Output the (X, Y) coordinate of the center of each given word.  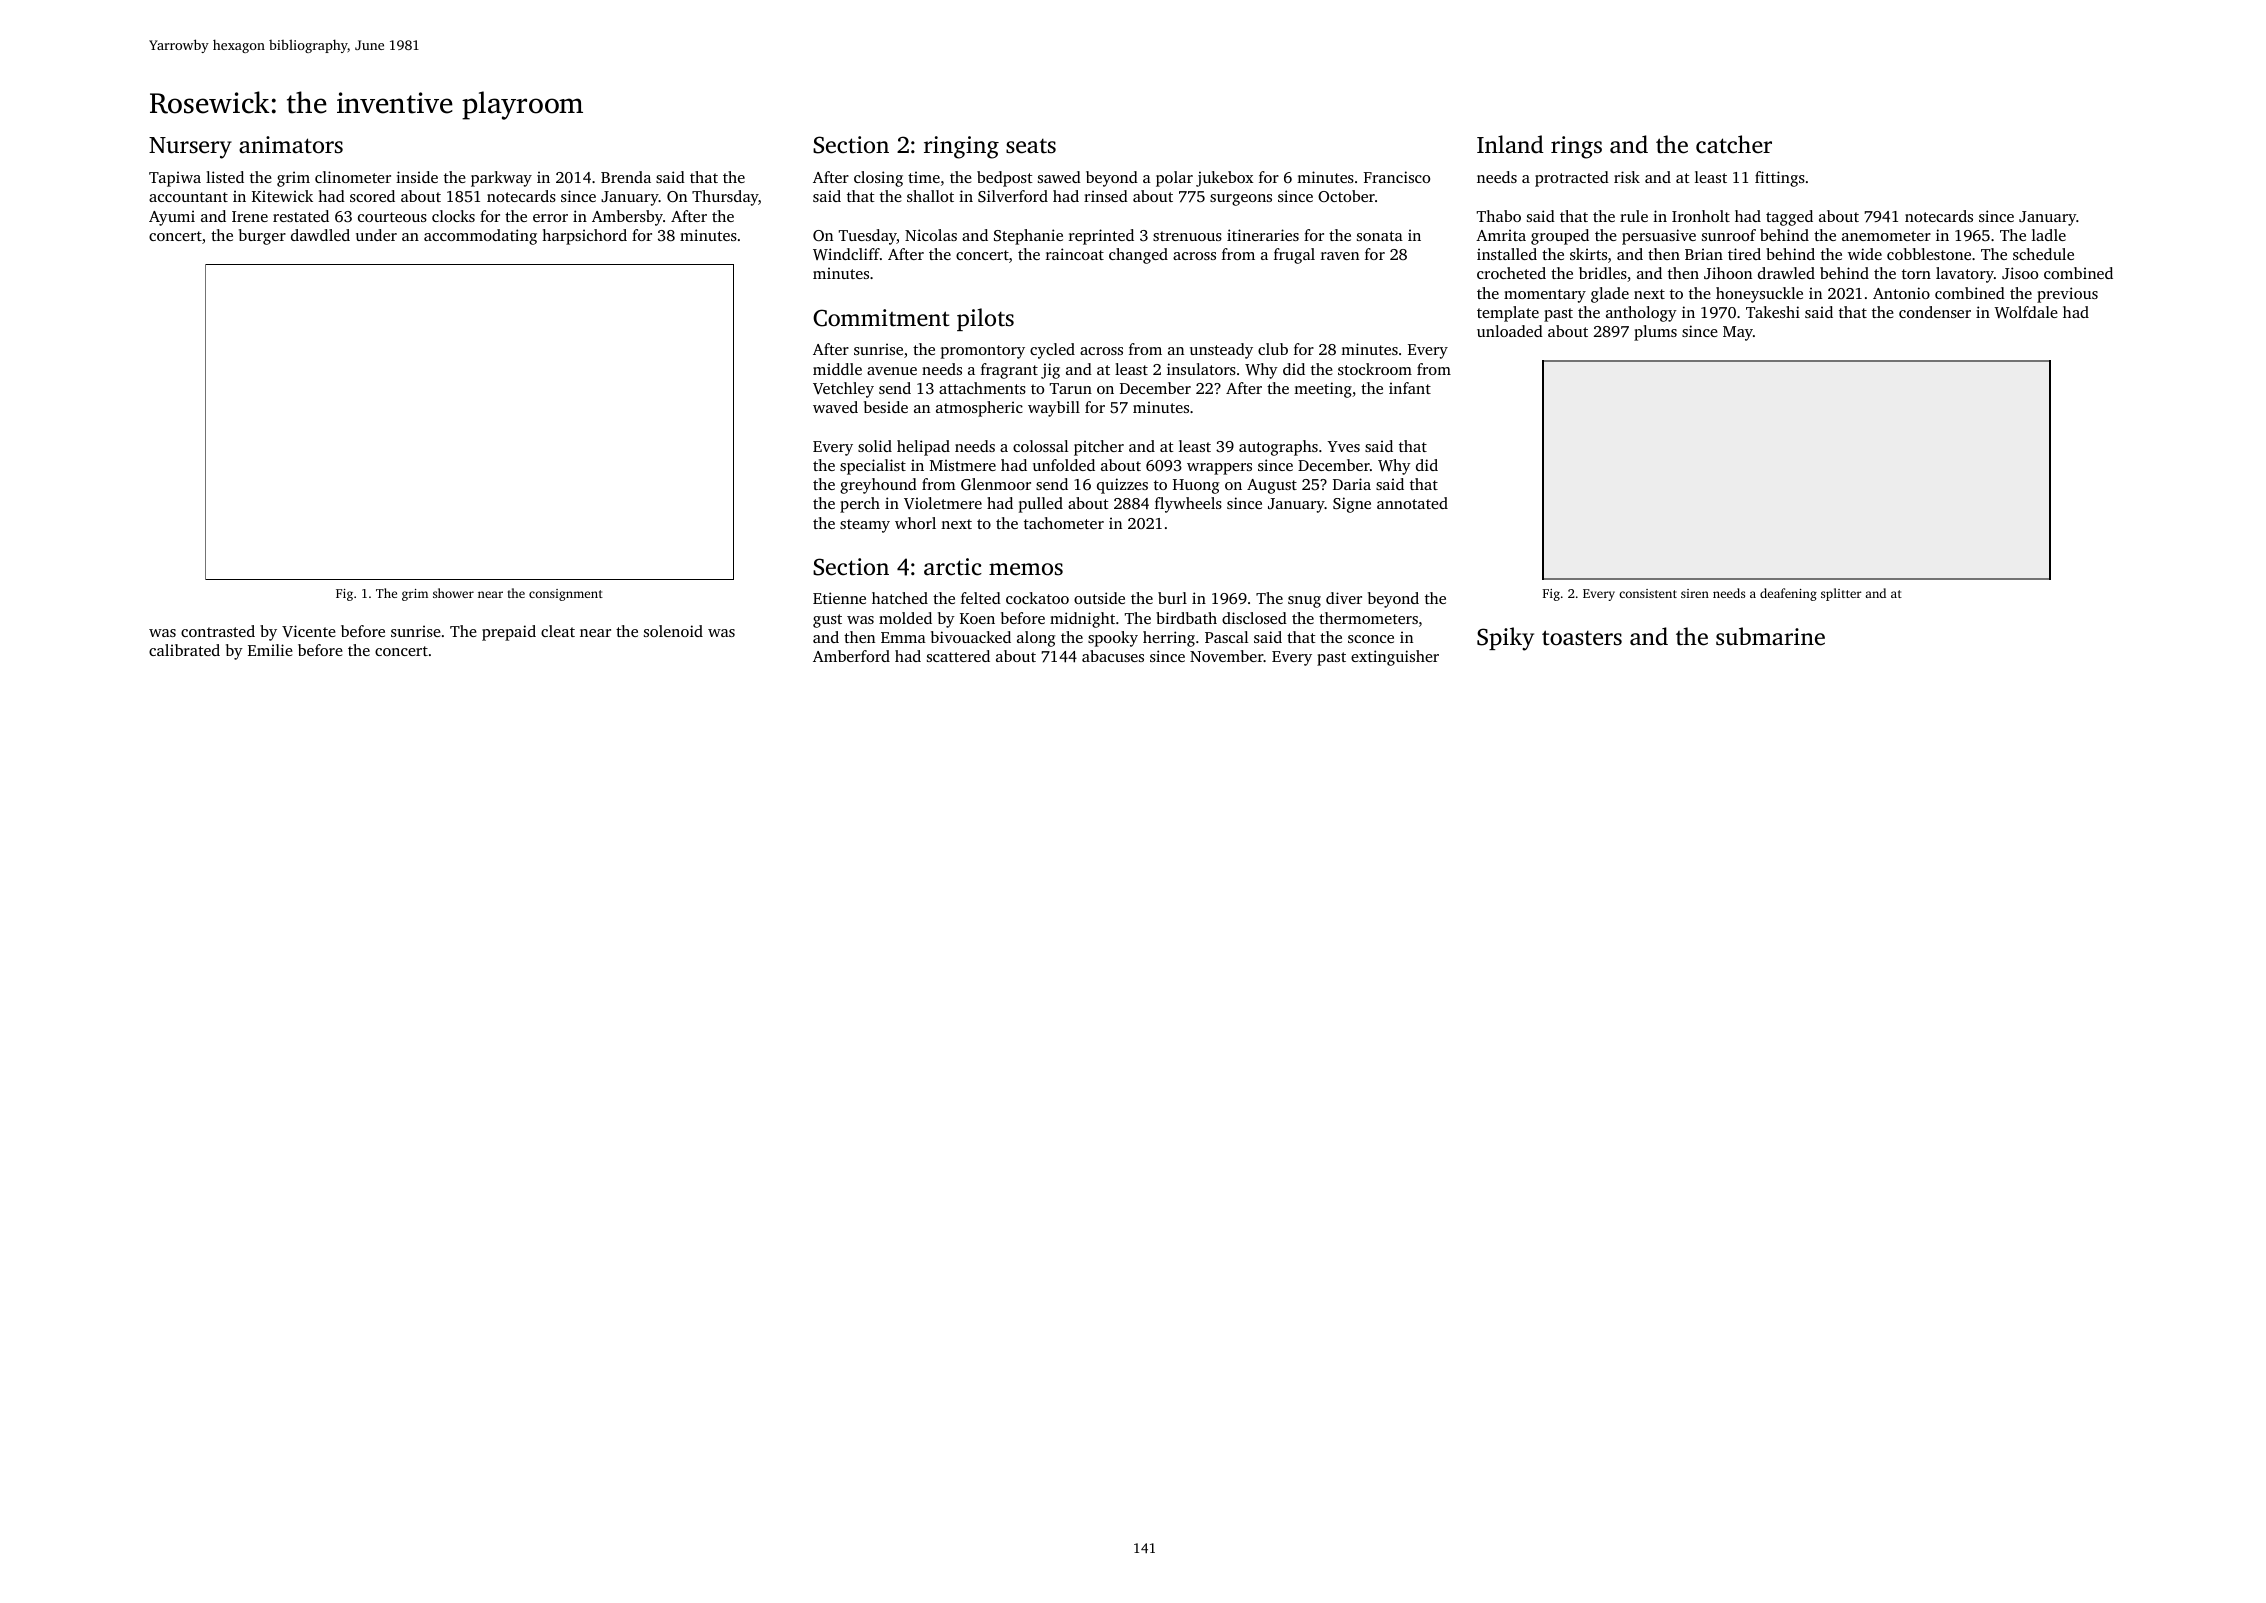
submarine (1770, 636)
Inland (1510, 144)
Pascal (1226, 637)
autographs (1278, 448)
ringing (961, 147)
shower (453, 593)
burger (262, 237)
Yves (1343, 446)
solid (875, 446)
